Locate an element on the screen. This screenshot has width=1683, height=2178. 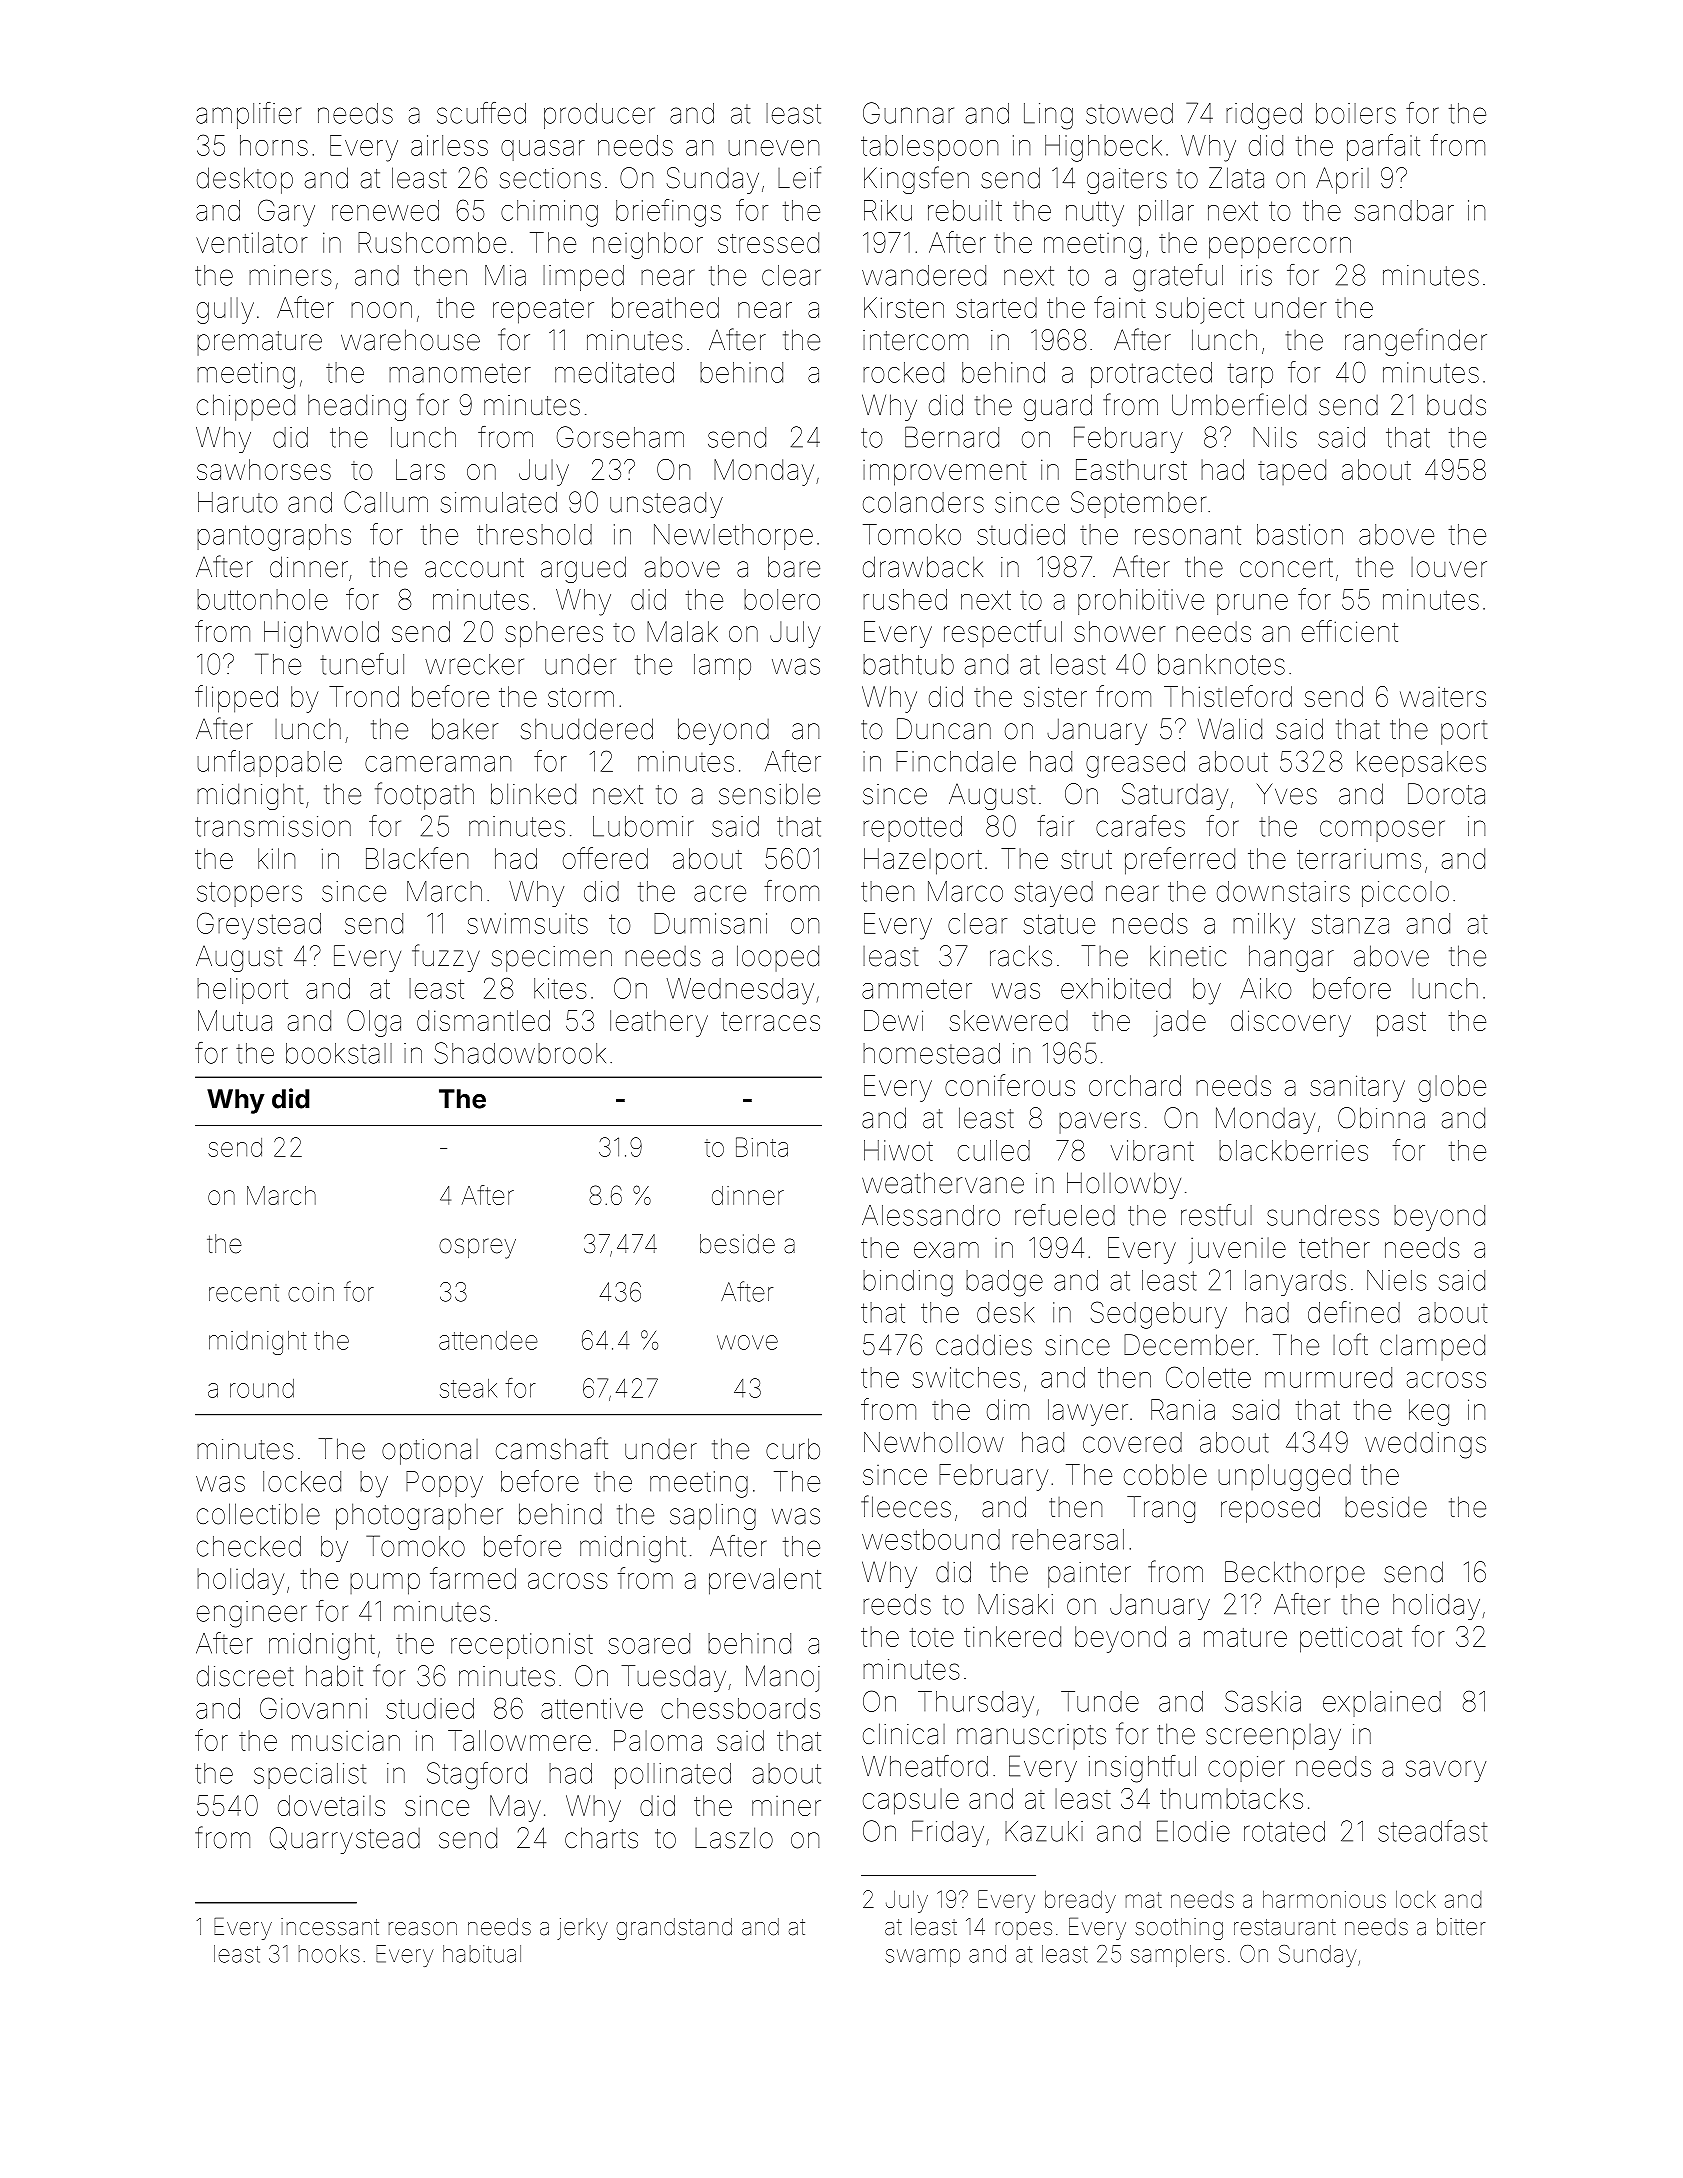
December is located at coordinates (1189, 1345).
